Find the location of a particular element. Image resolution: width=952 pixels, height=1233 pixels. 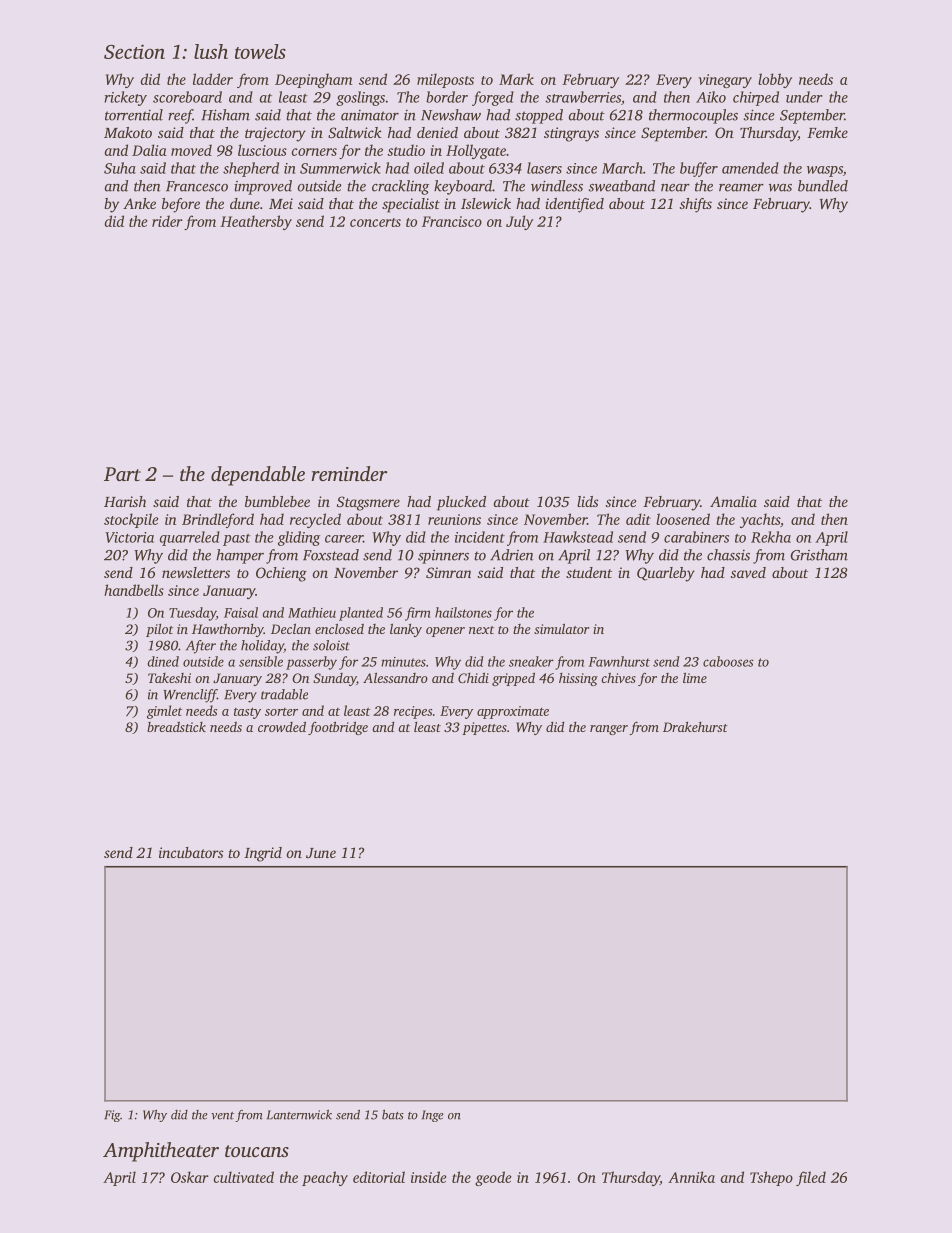

gimlet is located at coordinates (164, 712).
